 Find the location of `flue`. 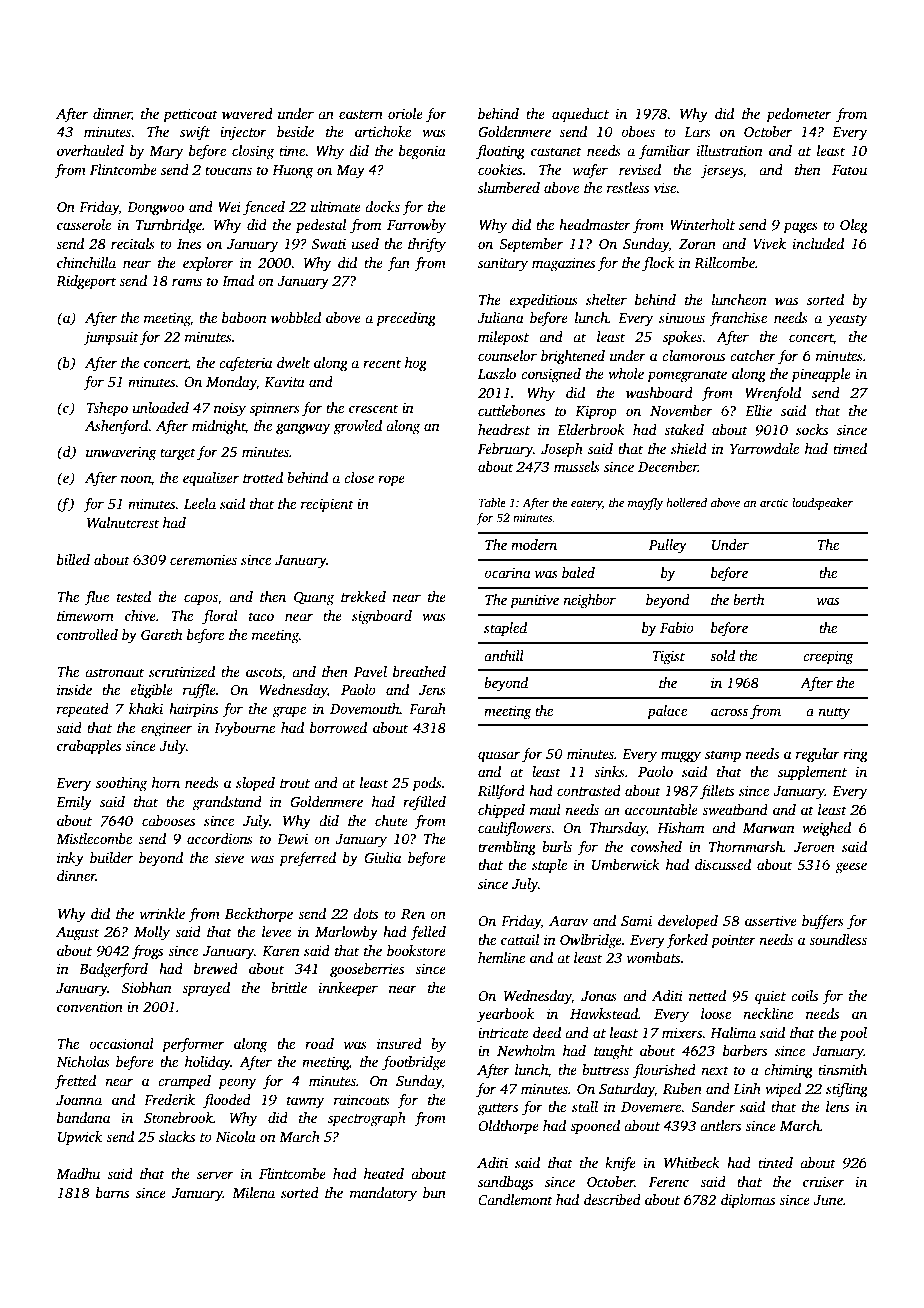

flue is located at coordinates (96, 598).
